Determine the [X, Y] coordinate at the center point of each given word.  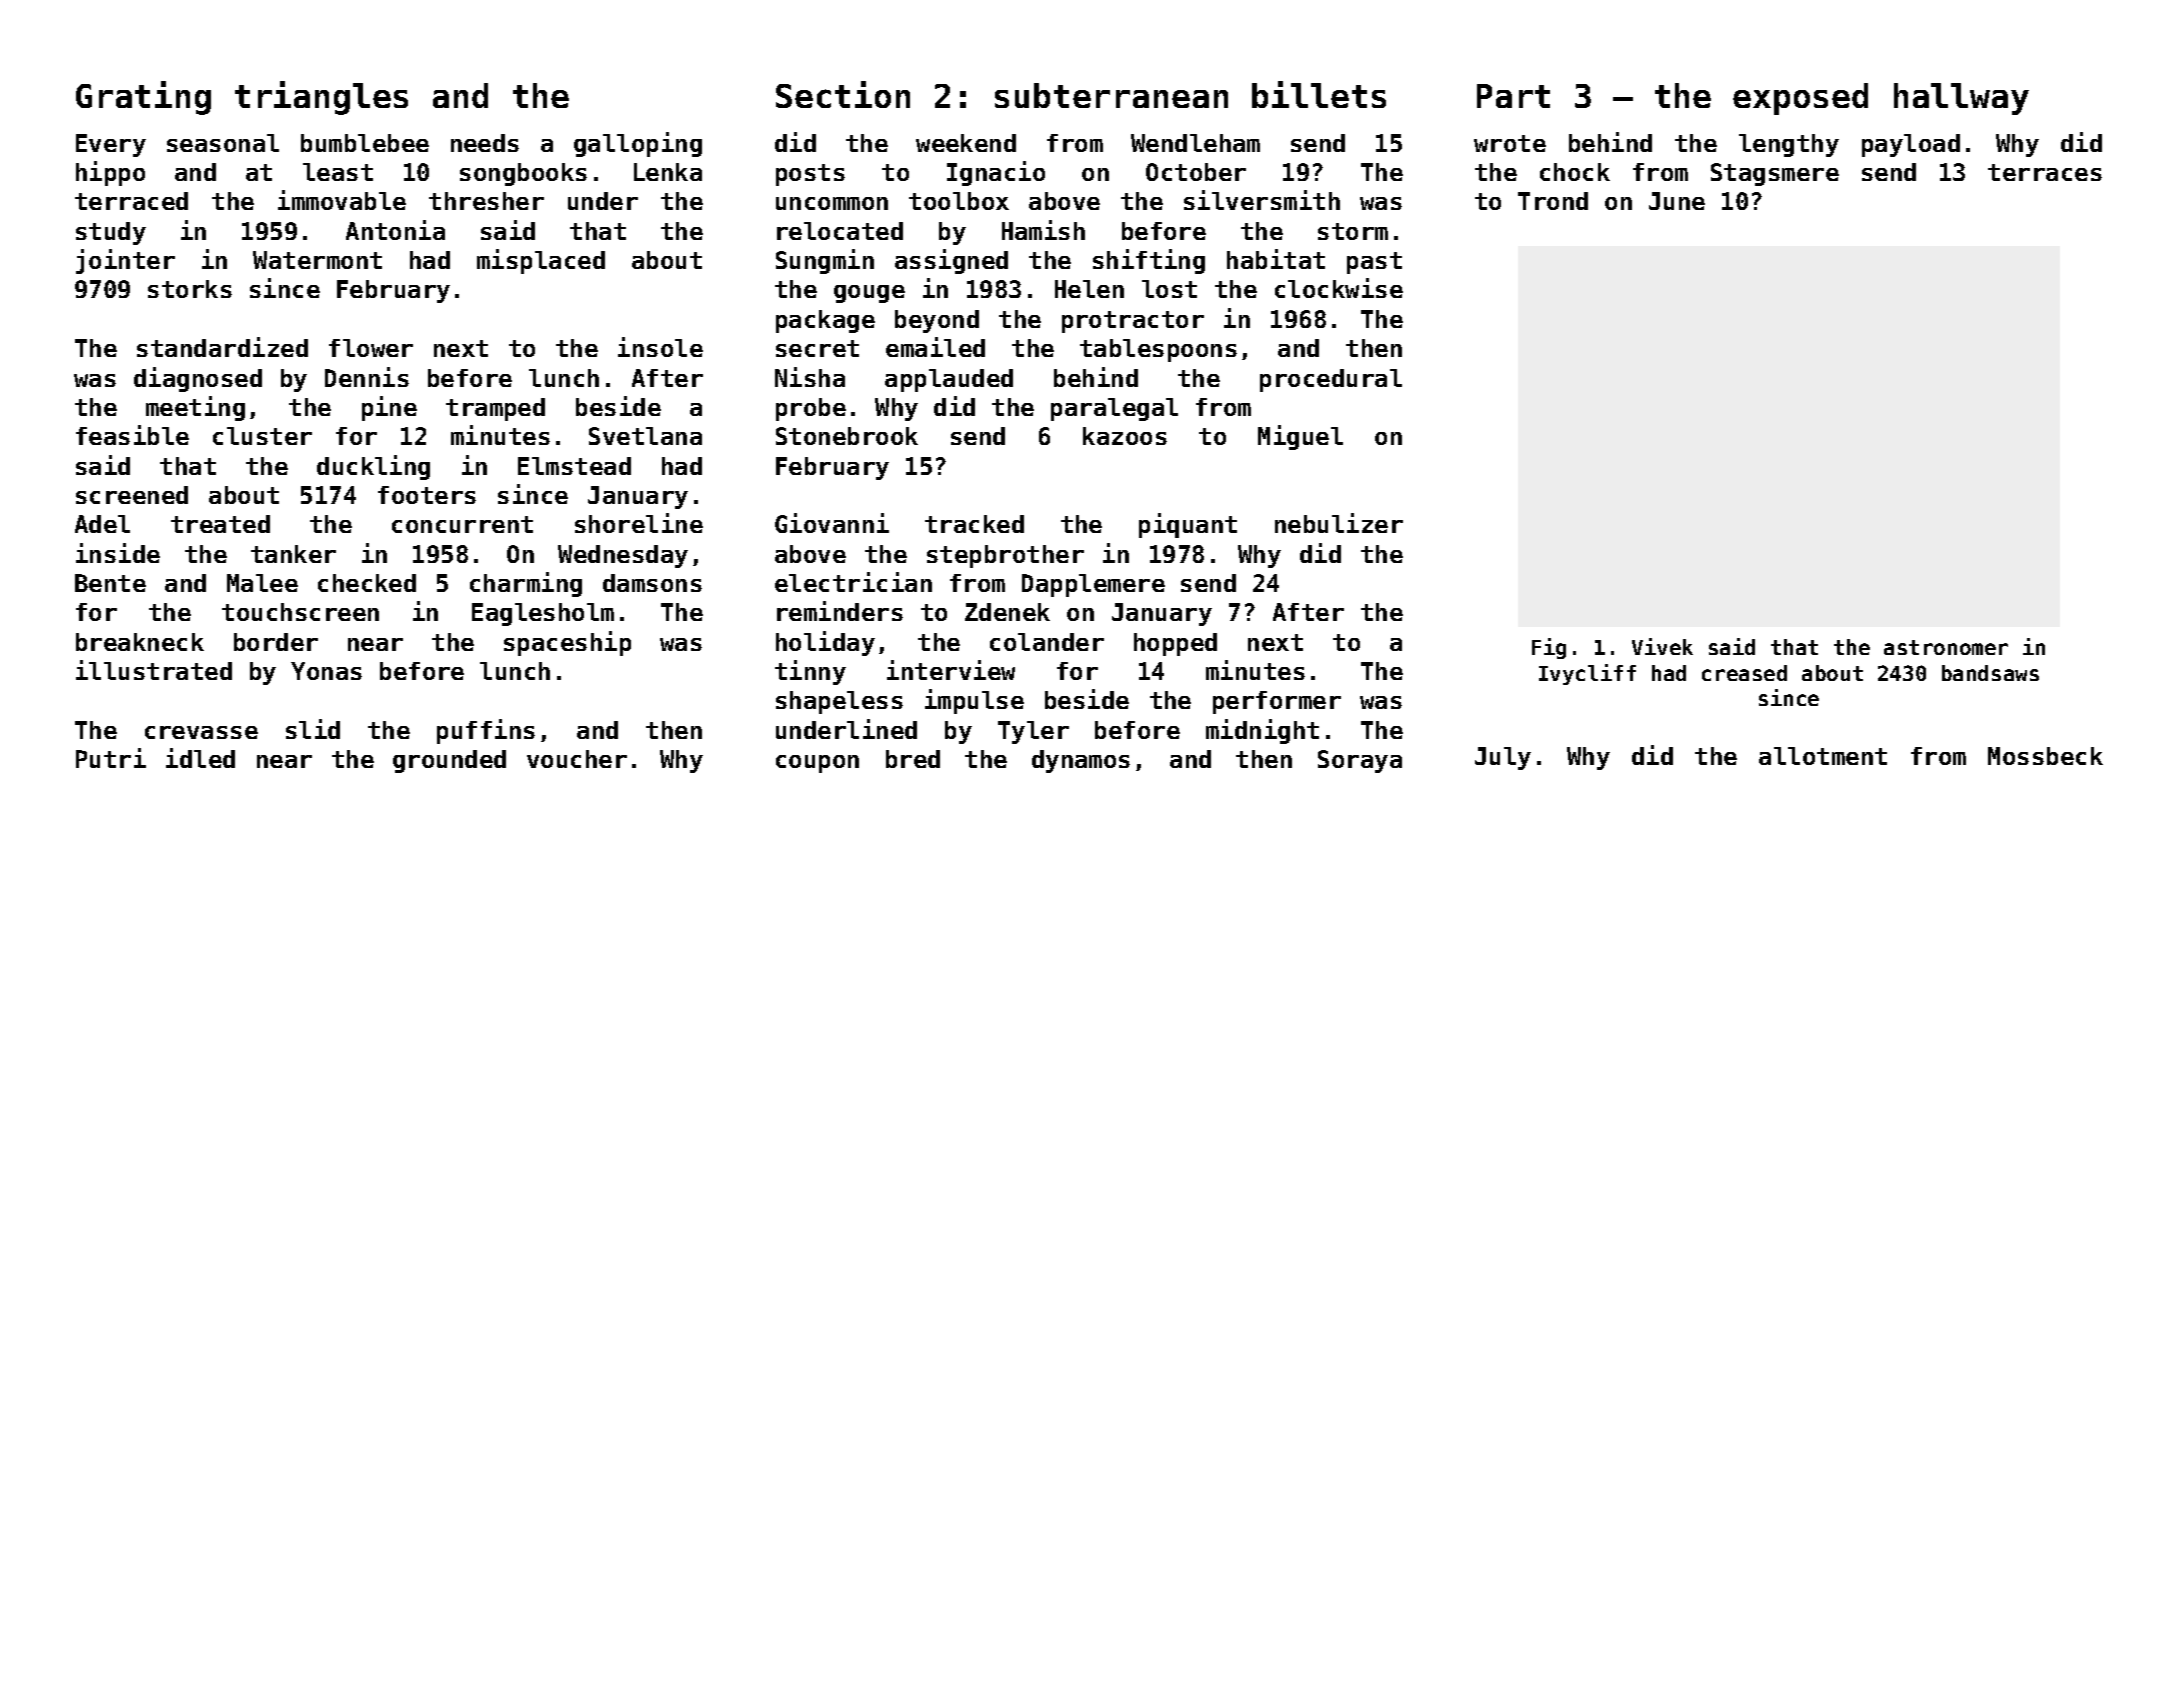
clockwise [1339, 288]
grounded [449, 761]
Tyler [1033, 732]
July [1503, 758]
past [1374, 263]
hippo [110, 173]
